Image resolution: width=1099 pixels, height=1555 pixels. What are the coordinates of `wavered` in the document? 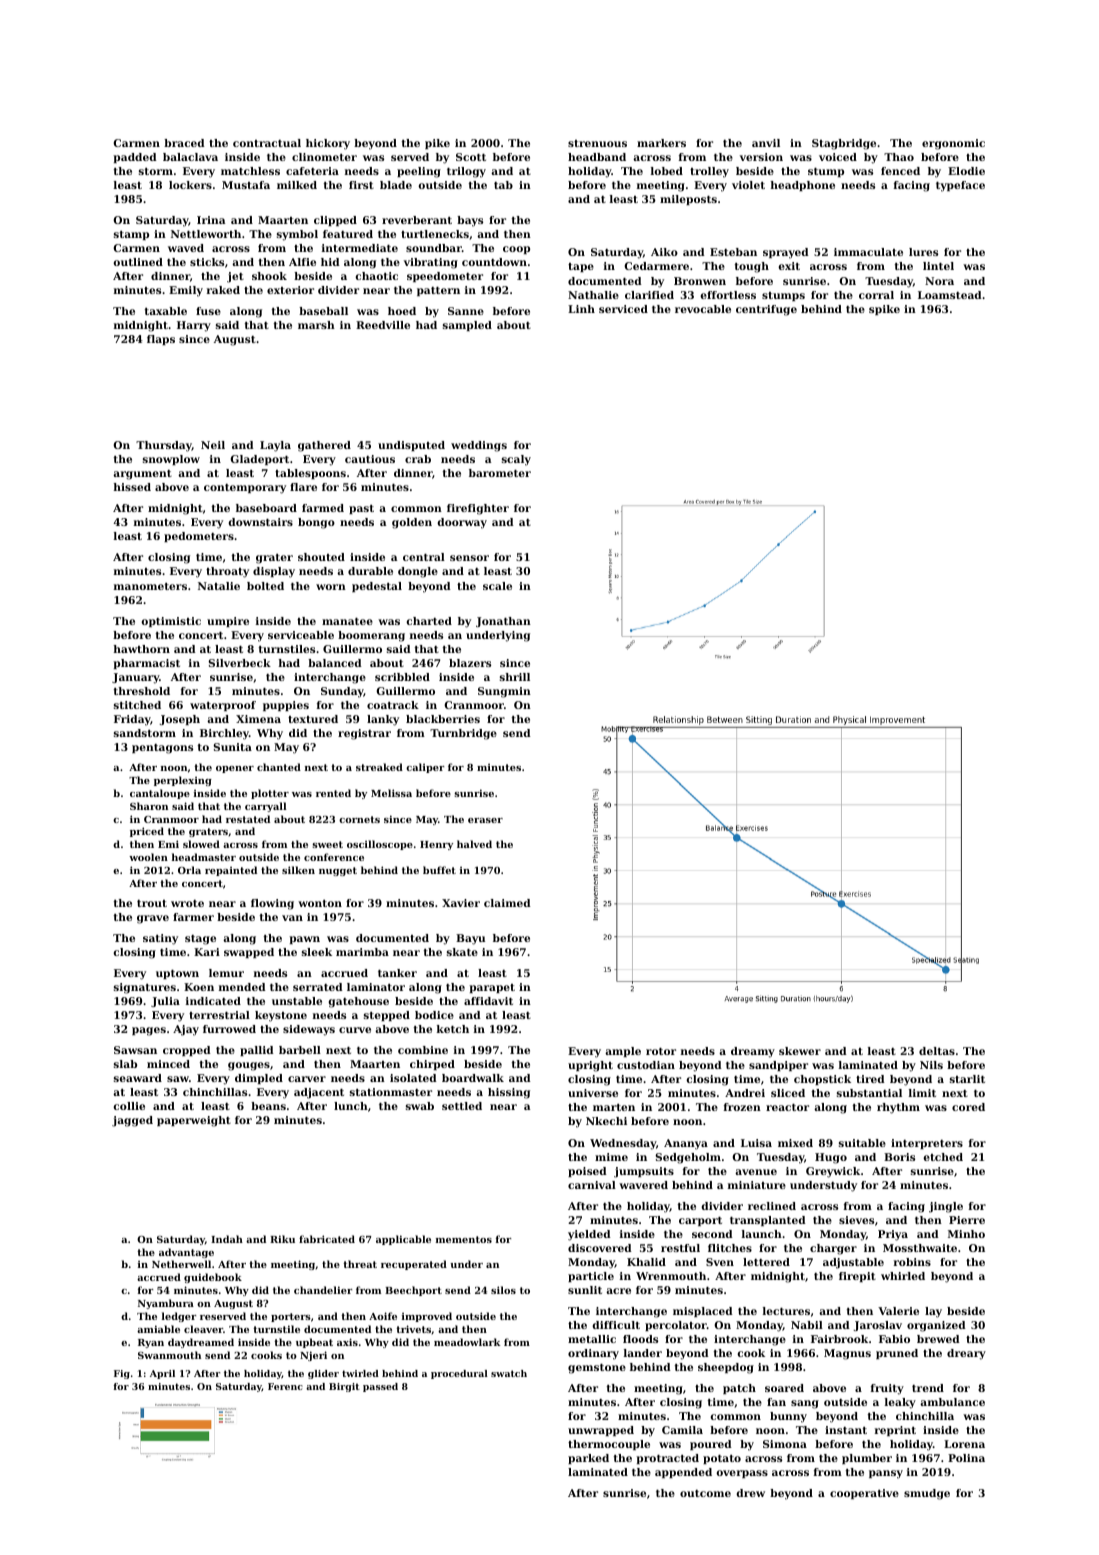 It's located at (643, 1185).
